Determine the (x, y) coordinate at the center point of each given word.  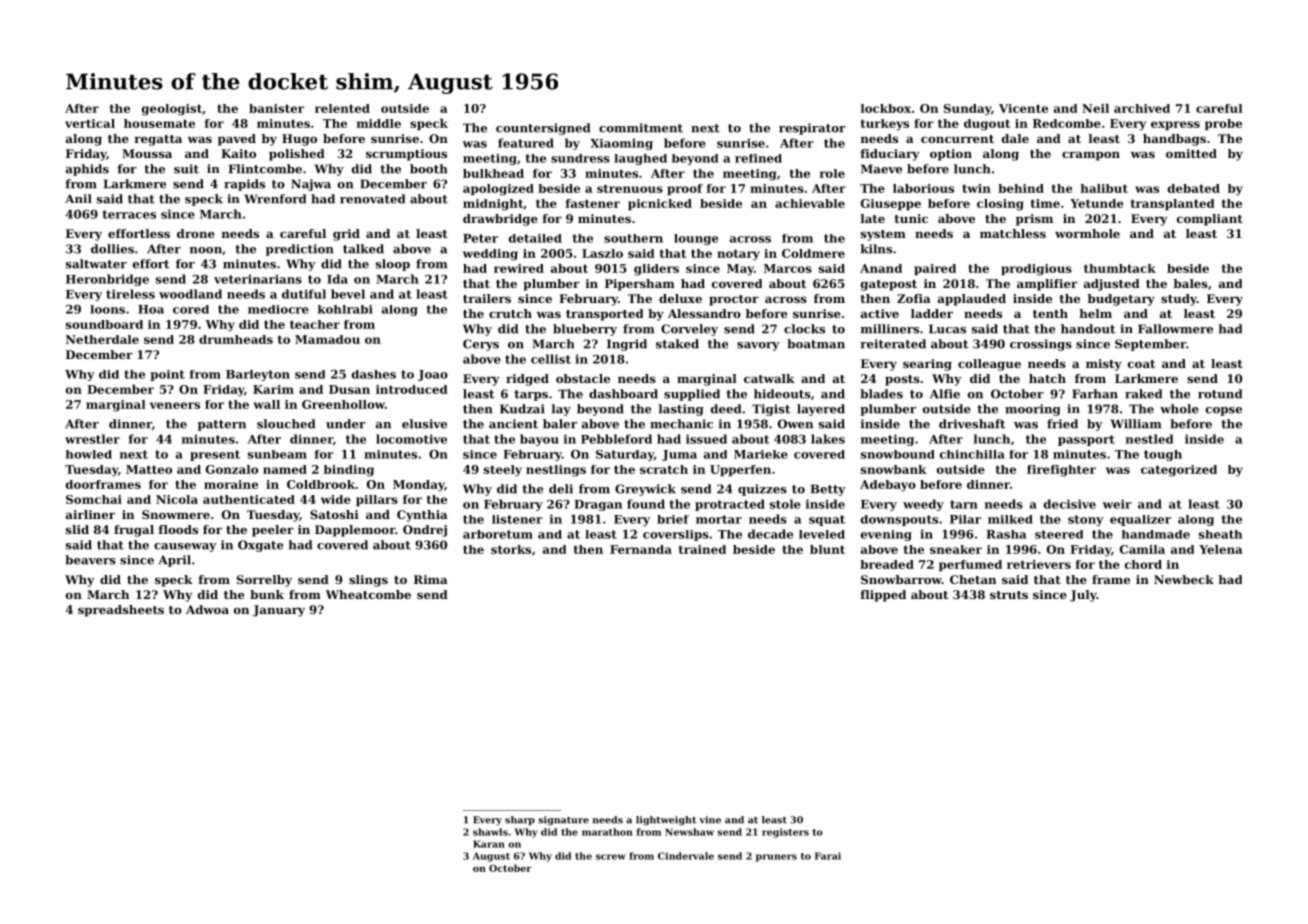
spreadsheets (121, 611)
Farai (828, 856)
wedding (490, 255)
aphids (87, 170)
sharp (520, 820)
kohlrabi (345, 309)
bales (1191, 283)
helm (1095, 313)
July (1083, 596)
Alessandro (704, 313)
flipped (883, 596)
